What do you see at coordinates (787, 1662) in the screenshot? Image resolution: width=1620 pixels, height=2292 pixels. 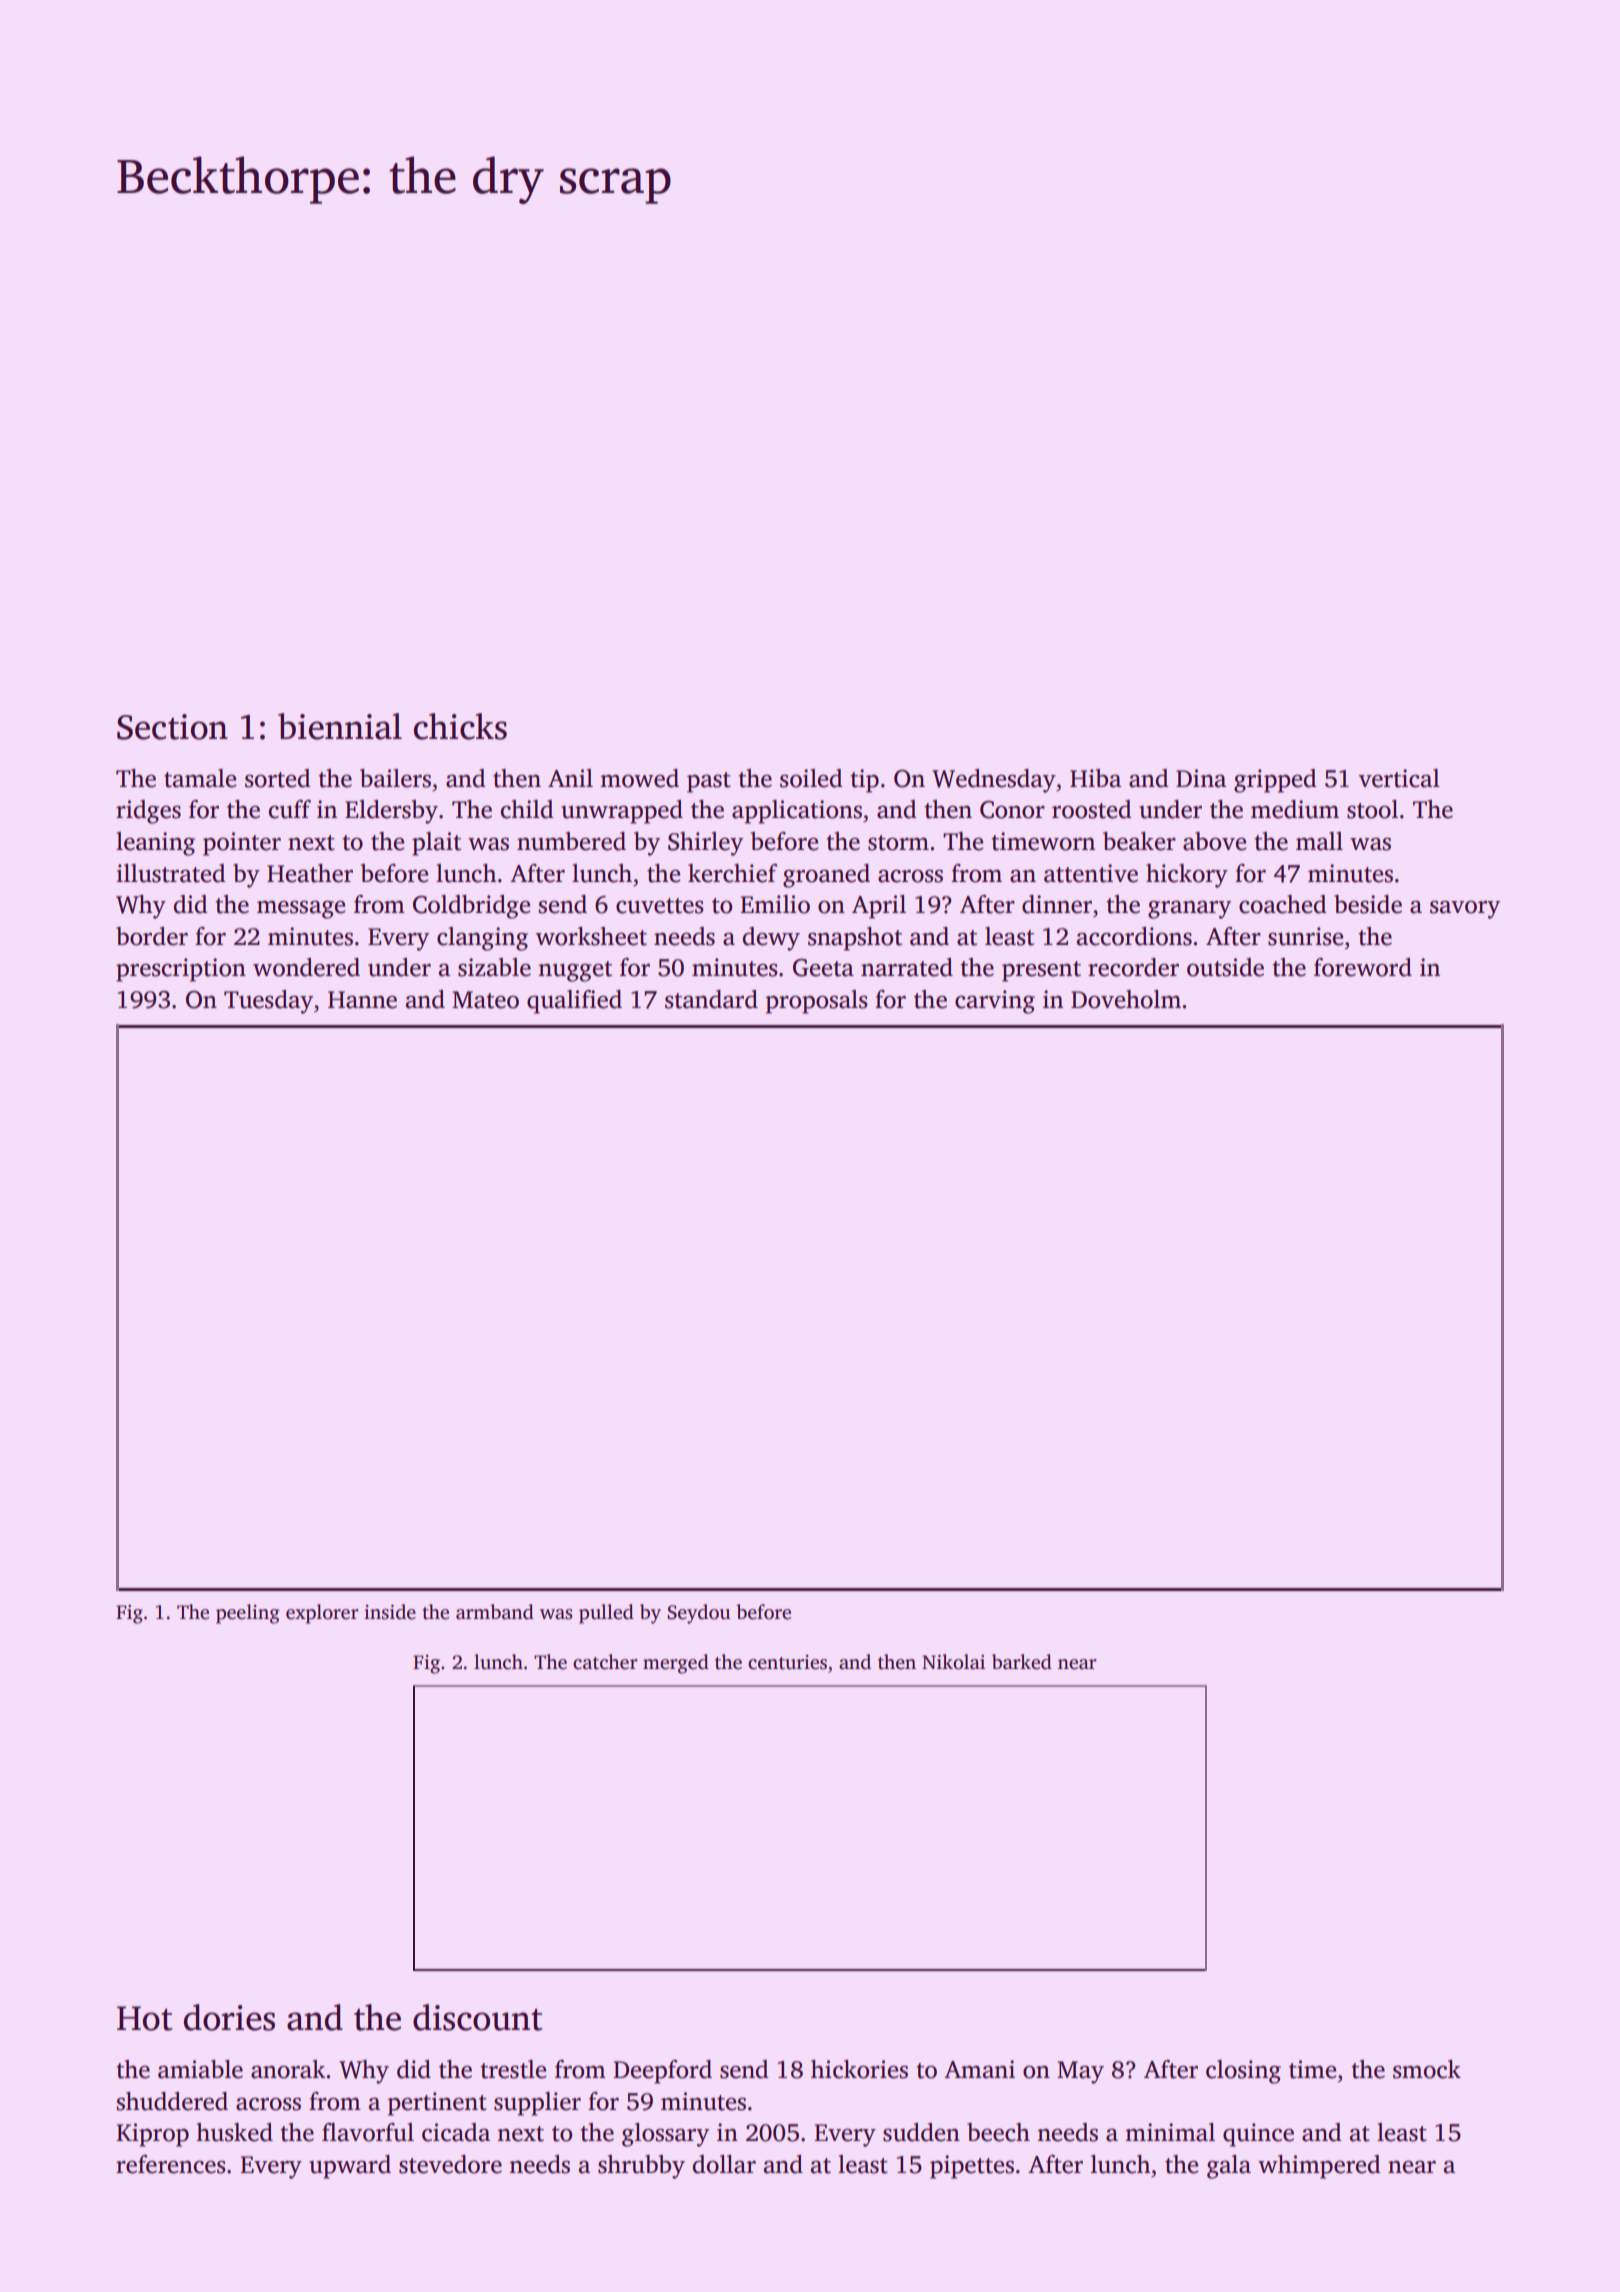 I see `centuries` at bounding box center [787, 1662].
